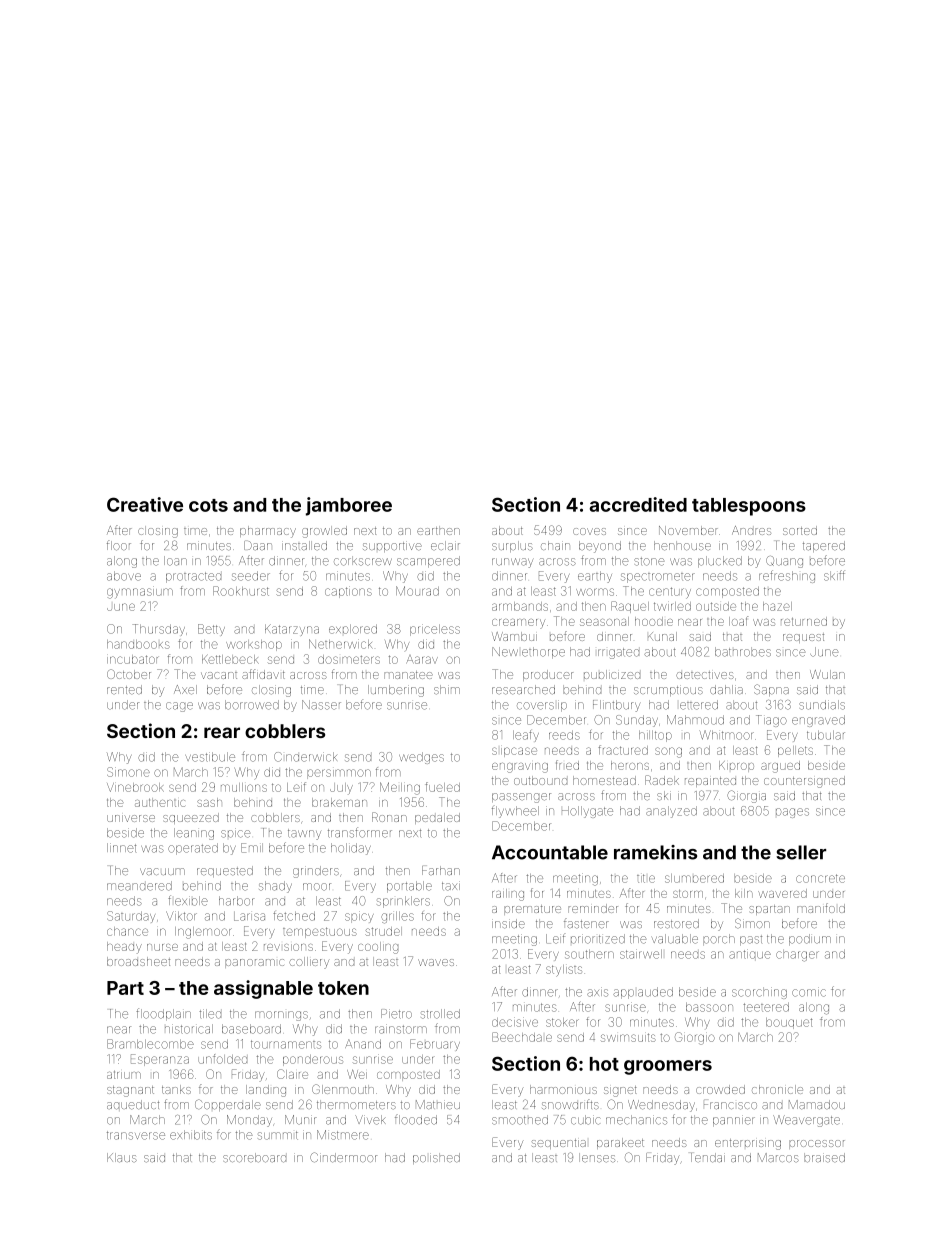 The height and width of the image is (1233, 952). Describe the element at coordinates (508, 924) in the image. I see `inside` at that location.
